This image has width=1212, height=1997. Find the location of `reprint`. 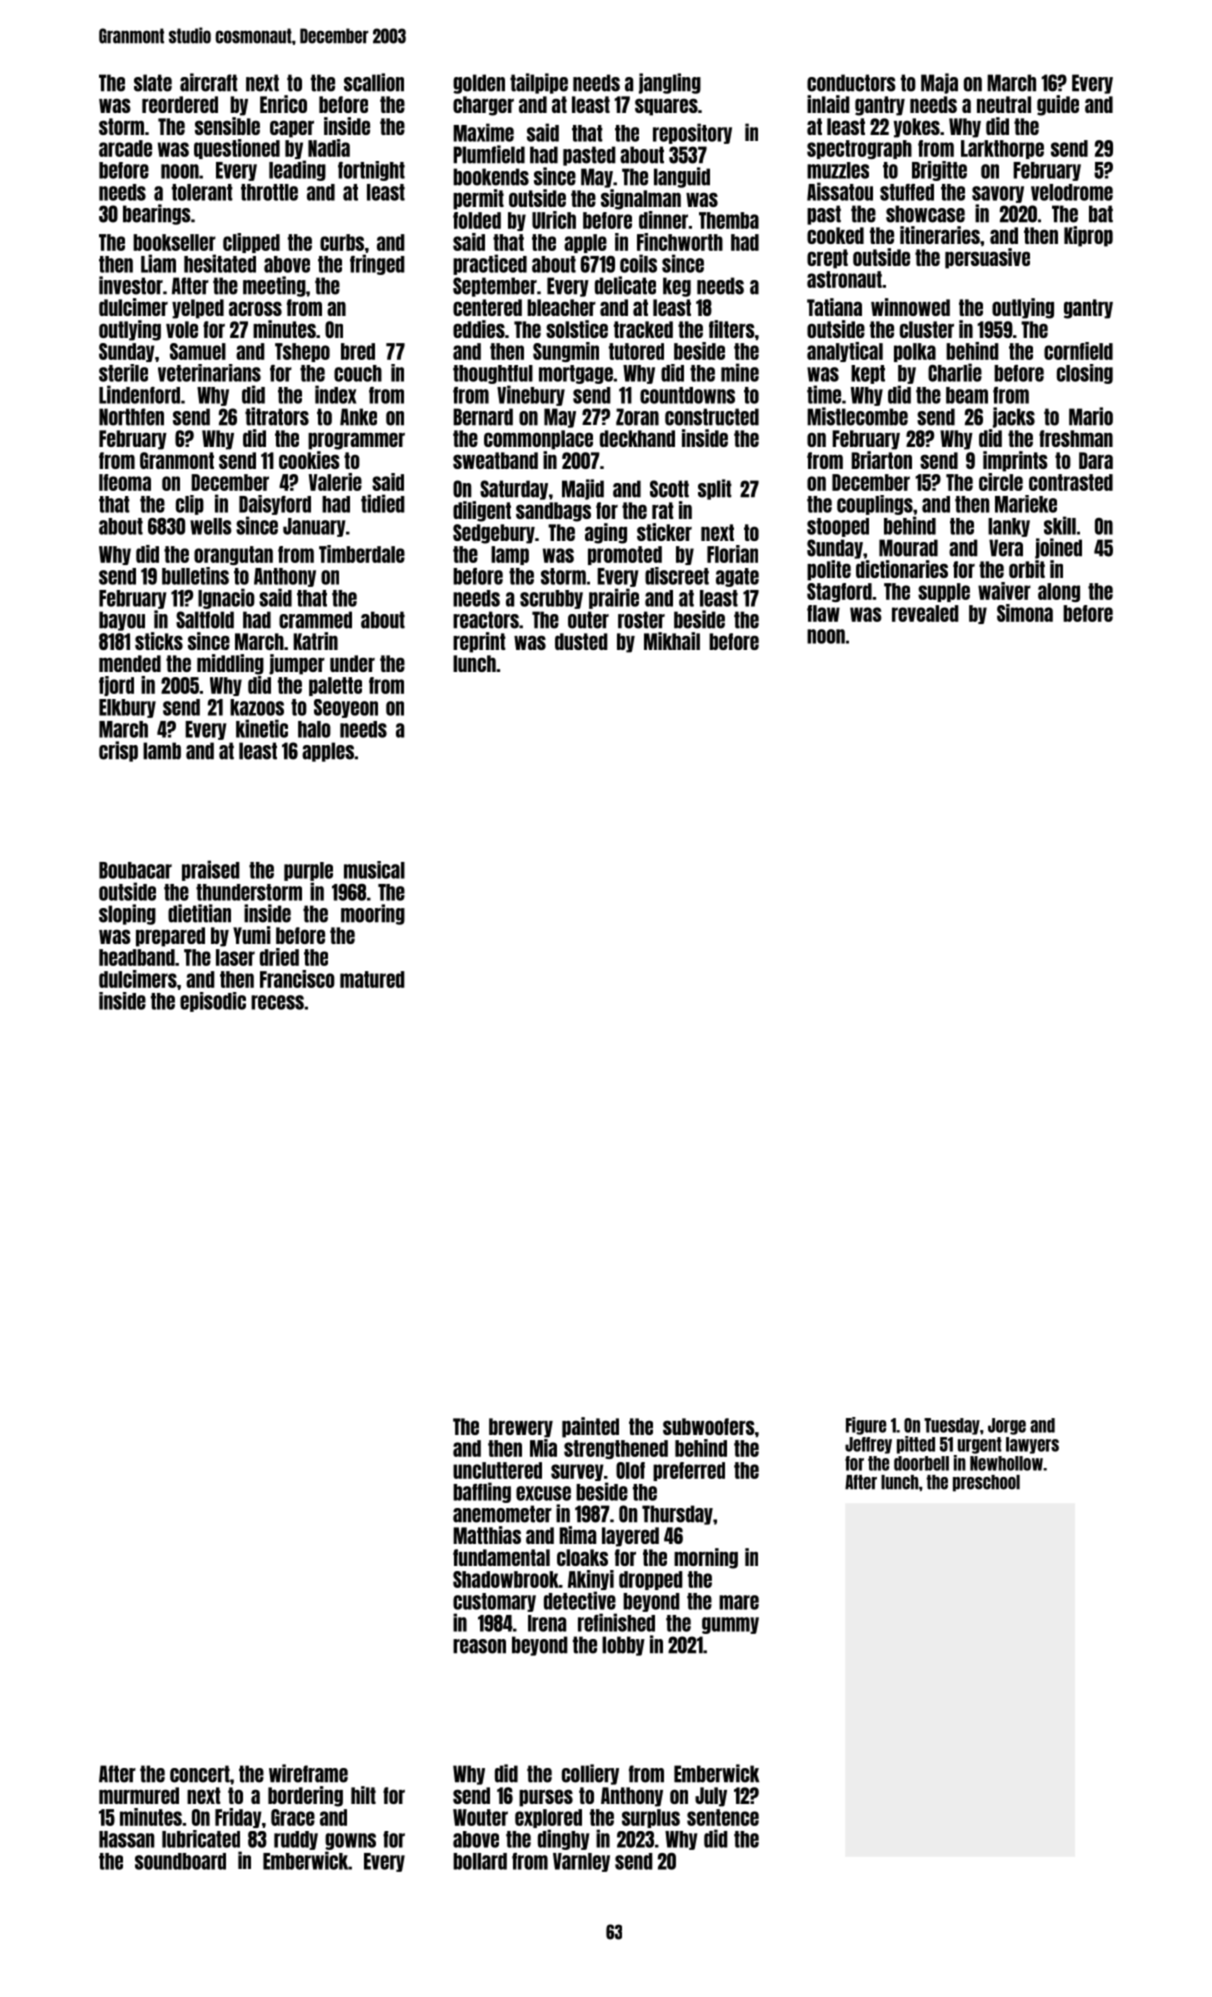

reprint is located at coordinates (479, 642).
